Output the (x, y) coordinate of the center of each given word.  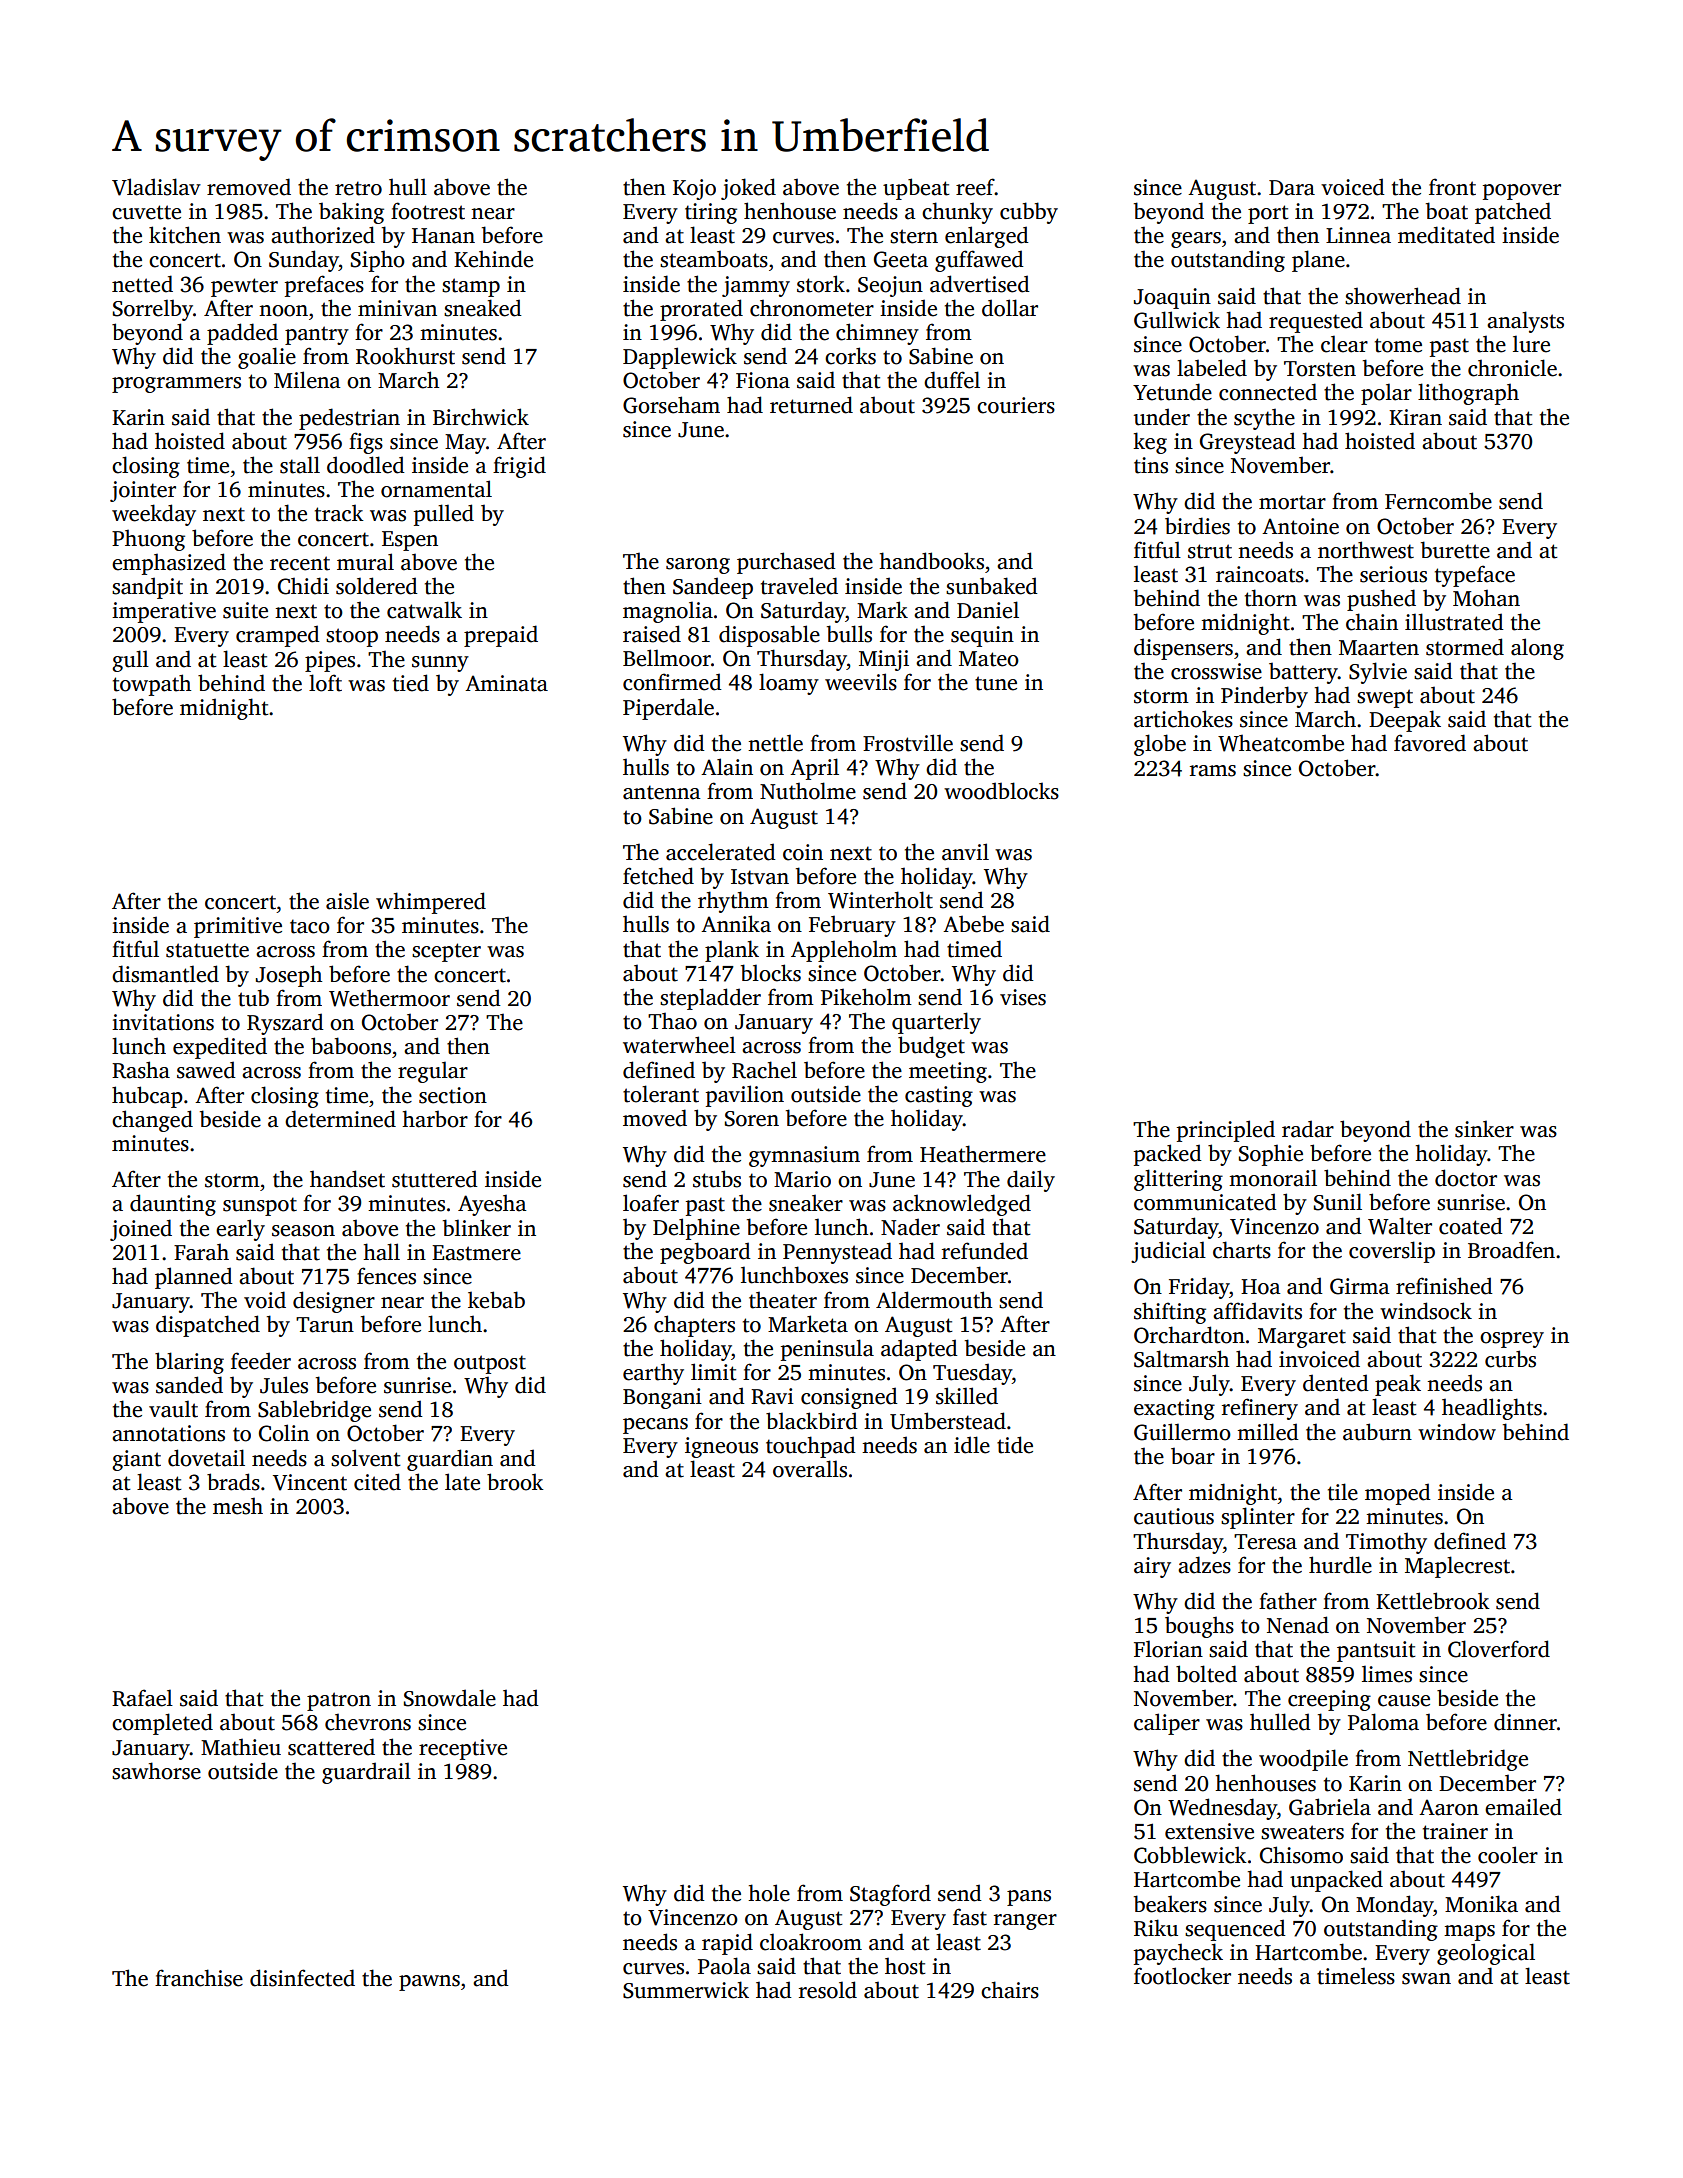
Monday (1395, 1906)
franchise (199, 1978)
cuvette (146, 212)
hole (769, 1893)
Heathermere (983, 1154)
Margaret (1302, 1338)
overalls (810, 1469)
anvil (965, 852)
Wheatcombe (1281, 743)
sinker (1484, 1129)
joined (141, 1230)
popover (1522, 192)
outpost (490, 1364)
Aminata (506, 683)
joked (748, 189)
